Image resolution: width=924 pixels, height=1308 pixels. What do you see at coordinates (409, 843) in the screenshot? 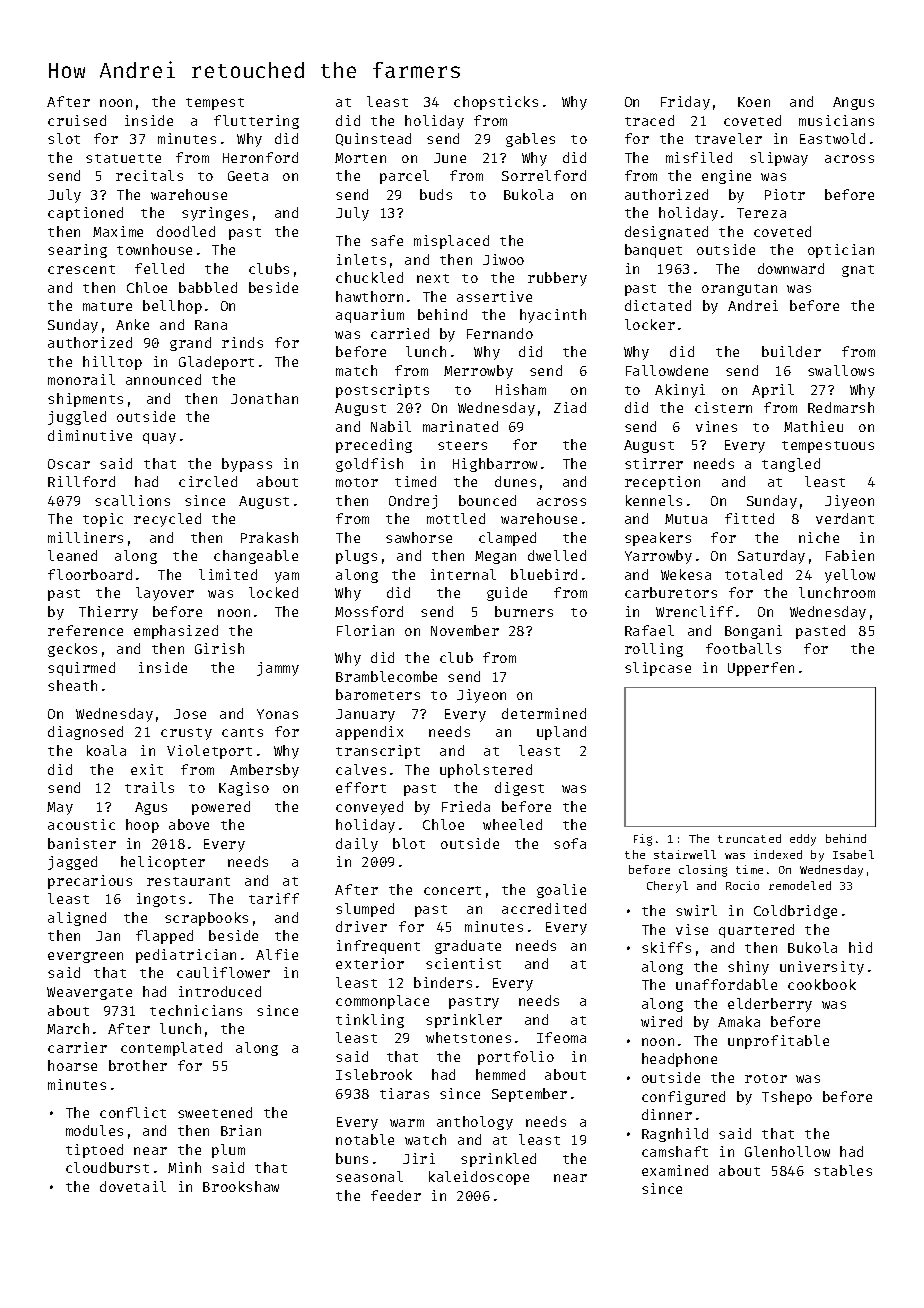
I see `blot` at bounding box center [409, 843].
